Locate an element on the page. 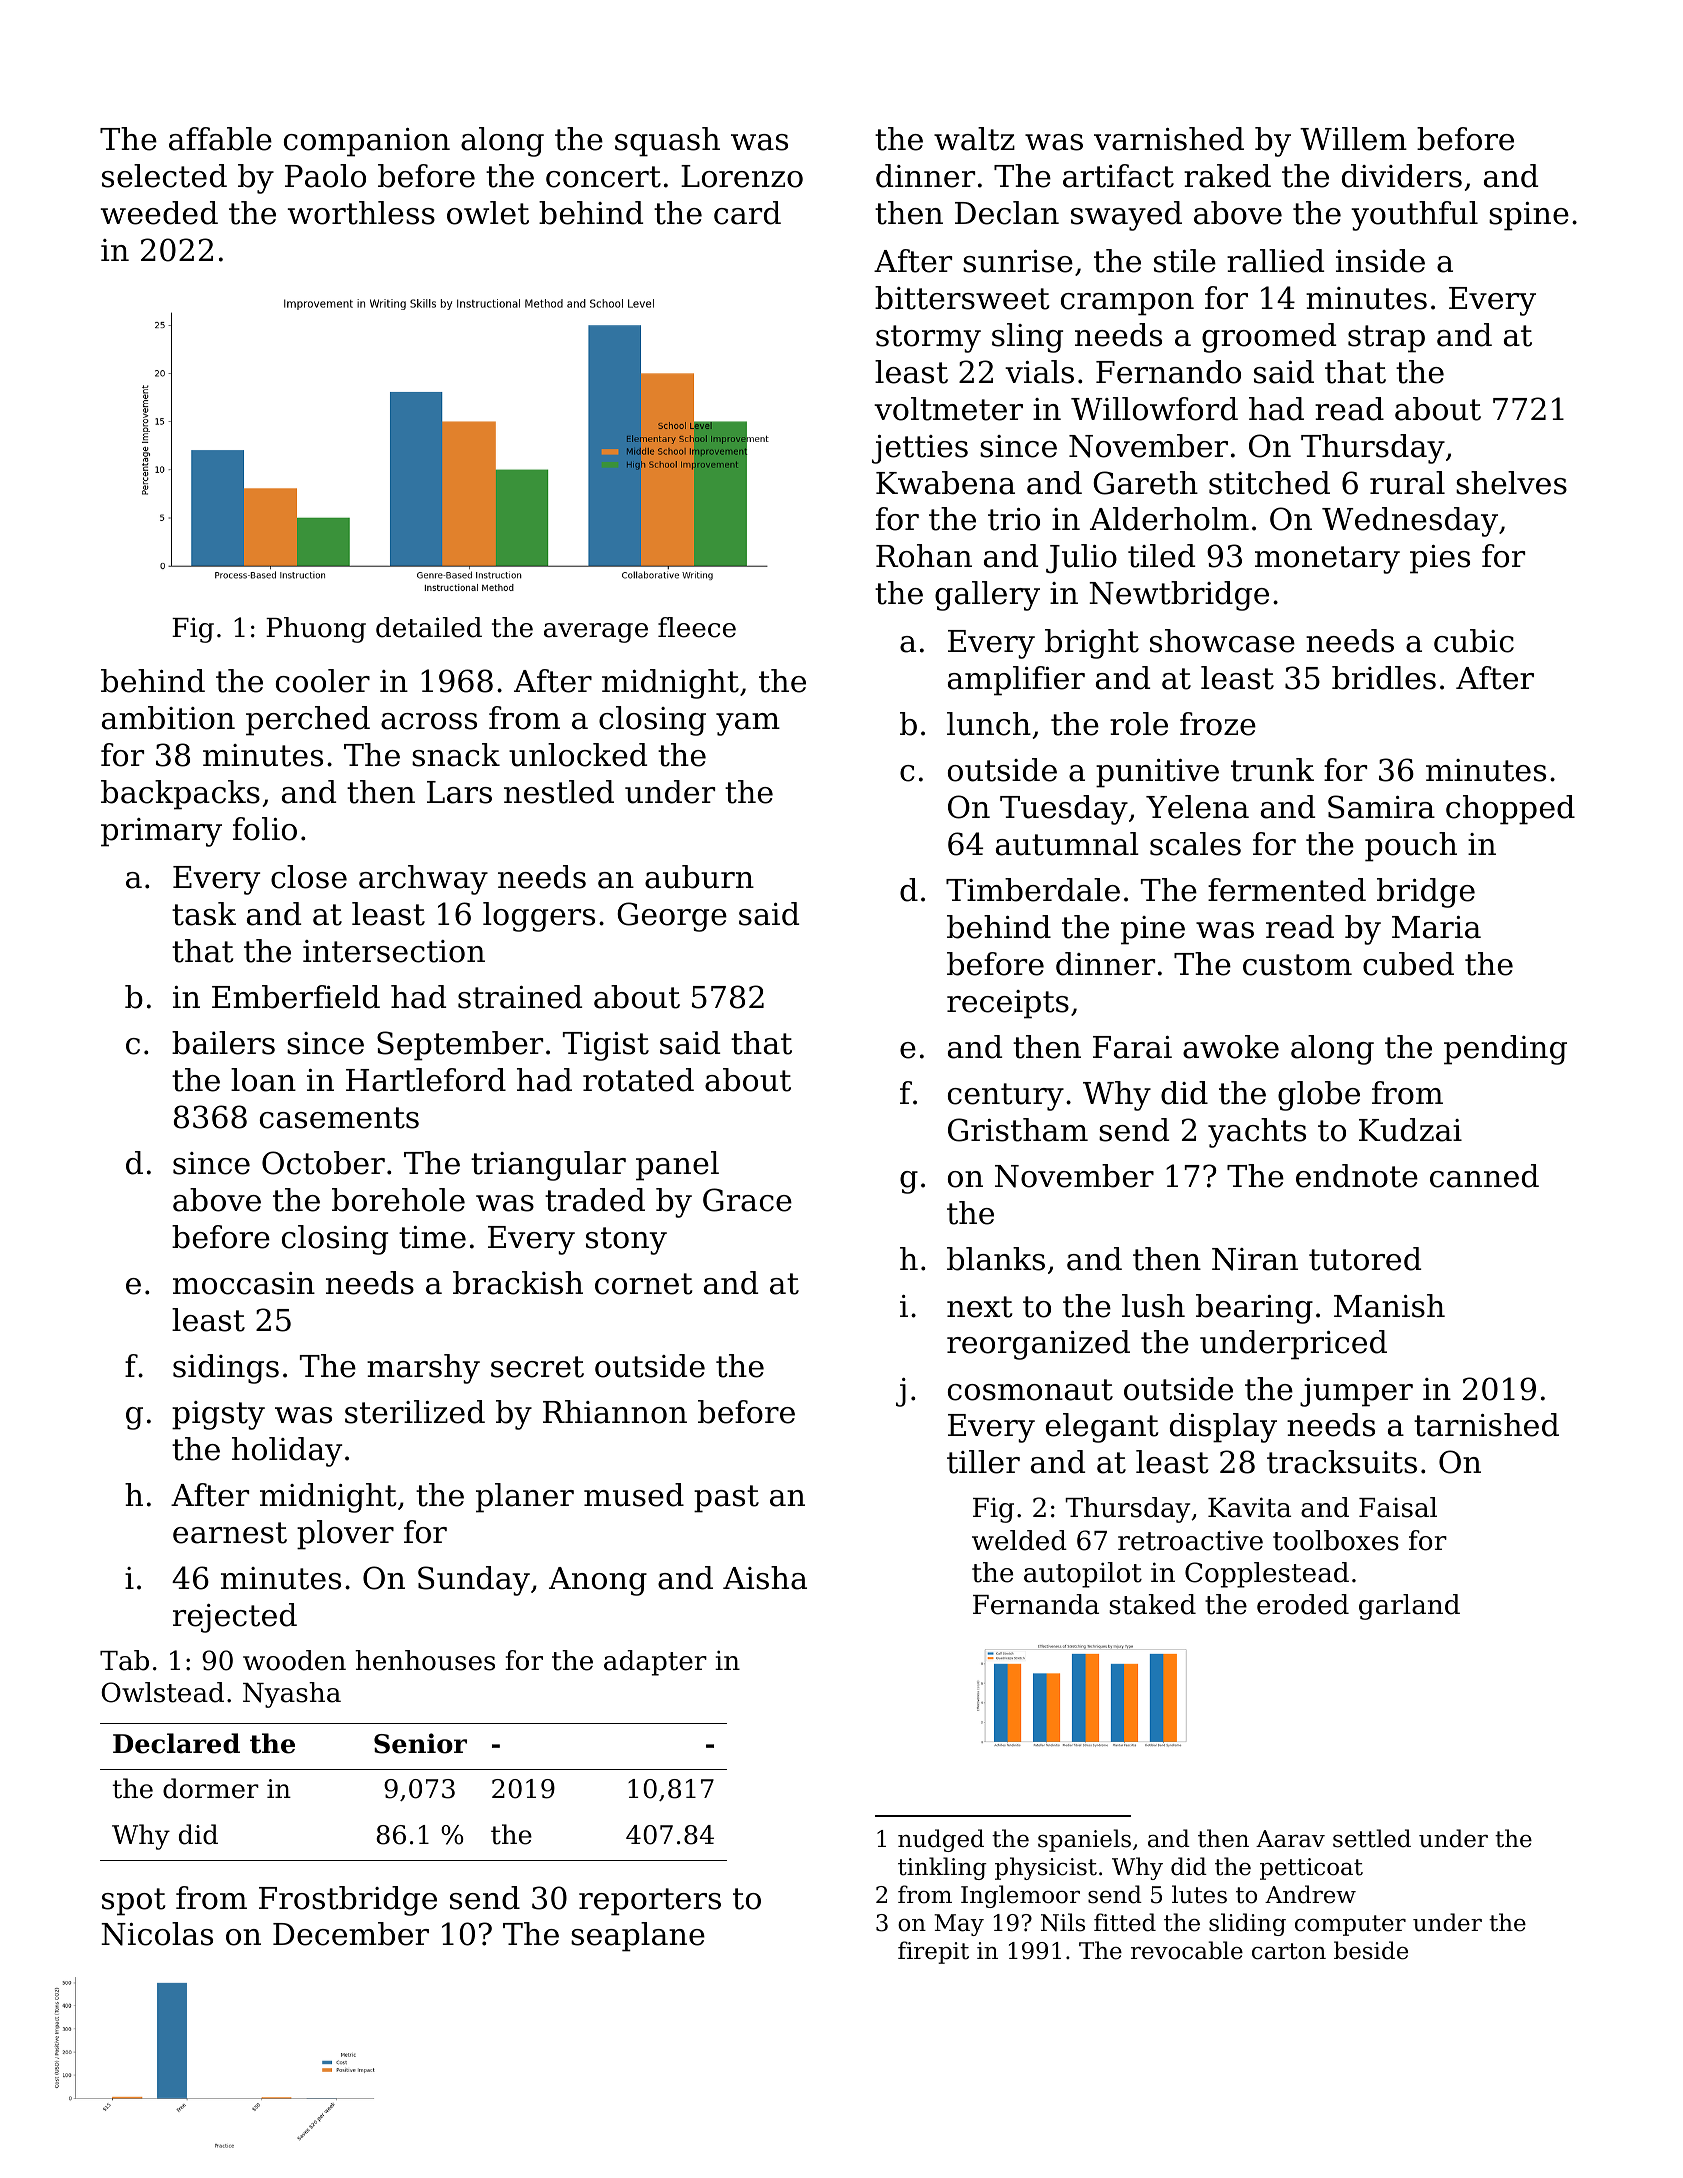 Image resolution: width=1683 pixels, height=2178 pixels. display is located at coordinates (1223, 1428).
